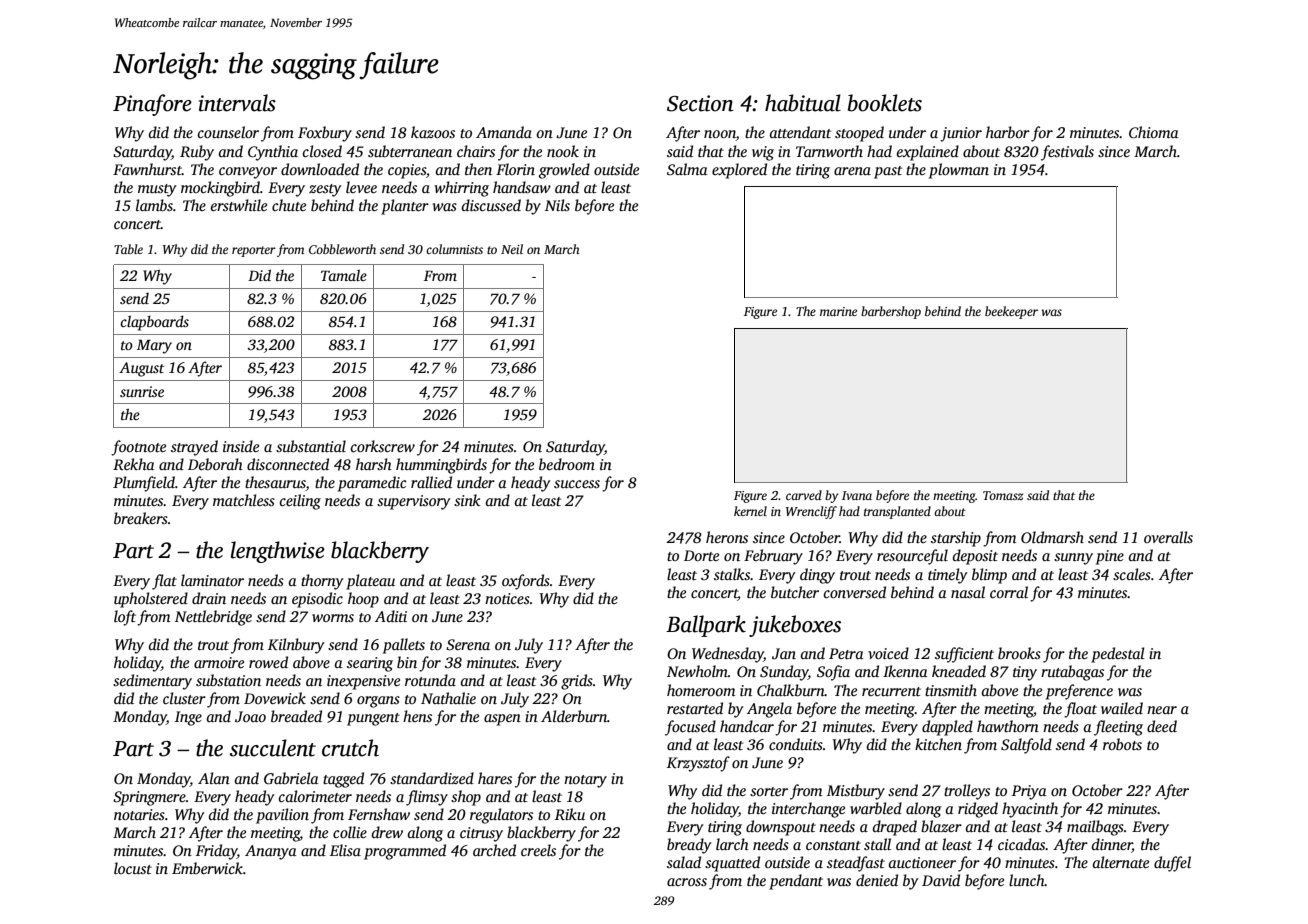 The height and width of the screenshot is (924, 1308). Describe the element at coordinates (1080, 710) in the screenshot. I see `float` at that location.
